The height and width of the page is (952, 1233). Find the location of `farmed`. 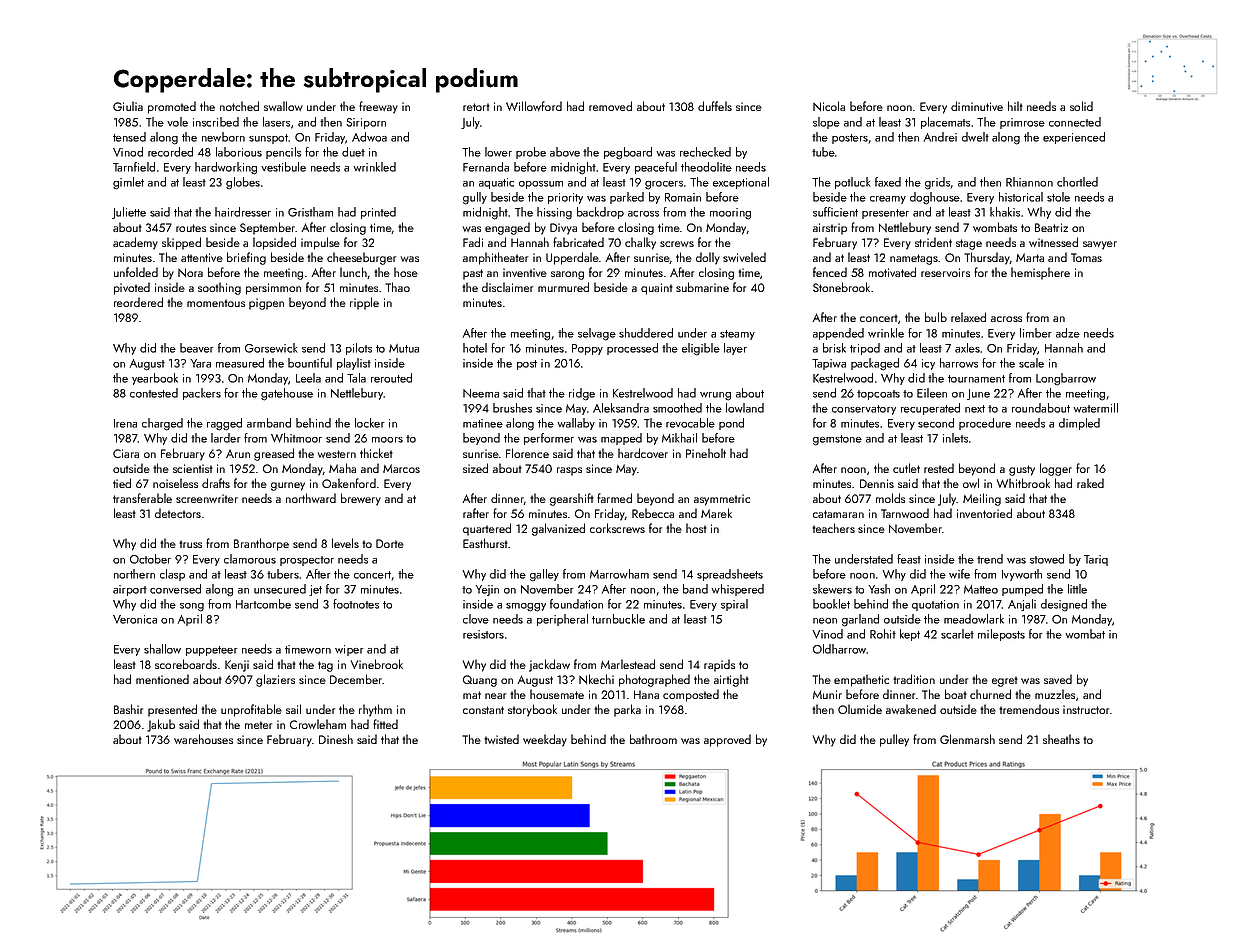

farmed is located at coordinates (614, 498).
